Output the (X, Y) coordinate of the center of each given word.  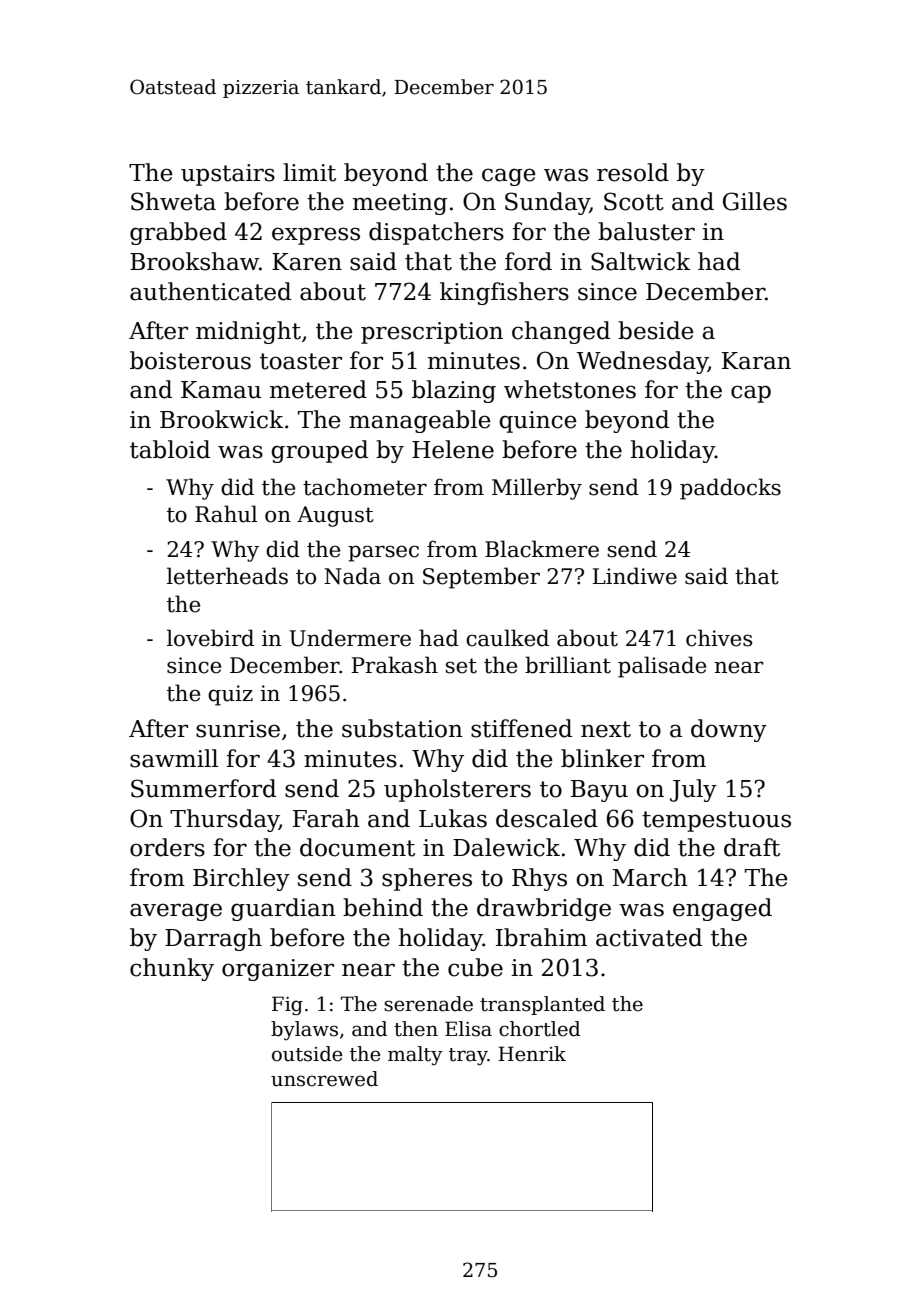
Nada (352, 576)
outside (307, 1054)
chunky (172, 969)
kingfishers (504, 293)
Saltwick (641, 261)
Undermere (350, 638)
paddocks (730, 489)
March (650, 877)
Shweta (173, 201)
